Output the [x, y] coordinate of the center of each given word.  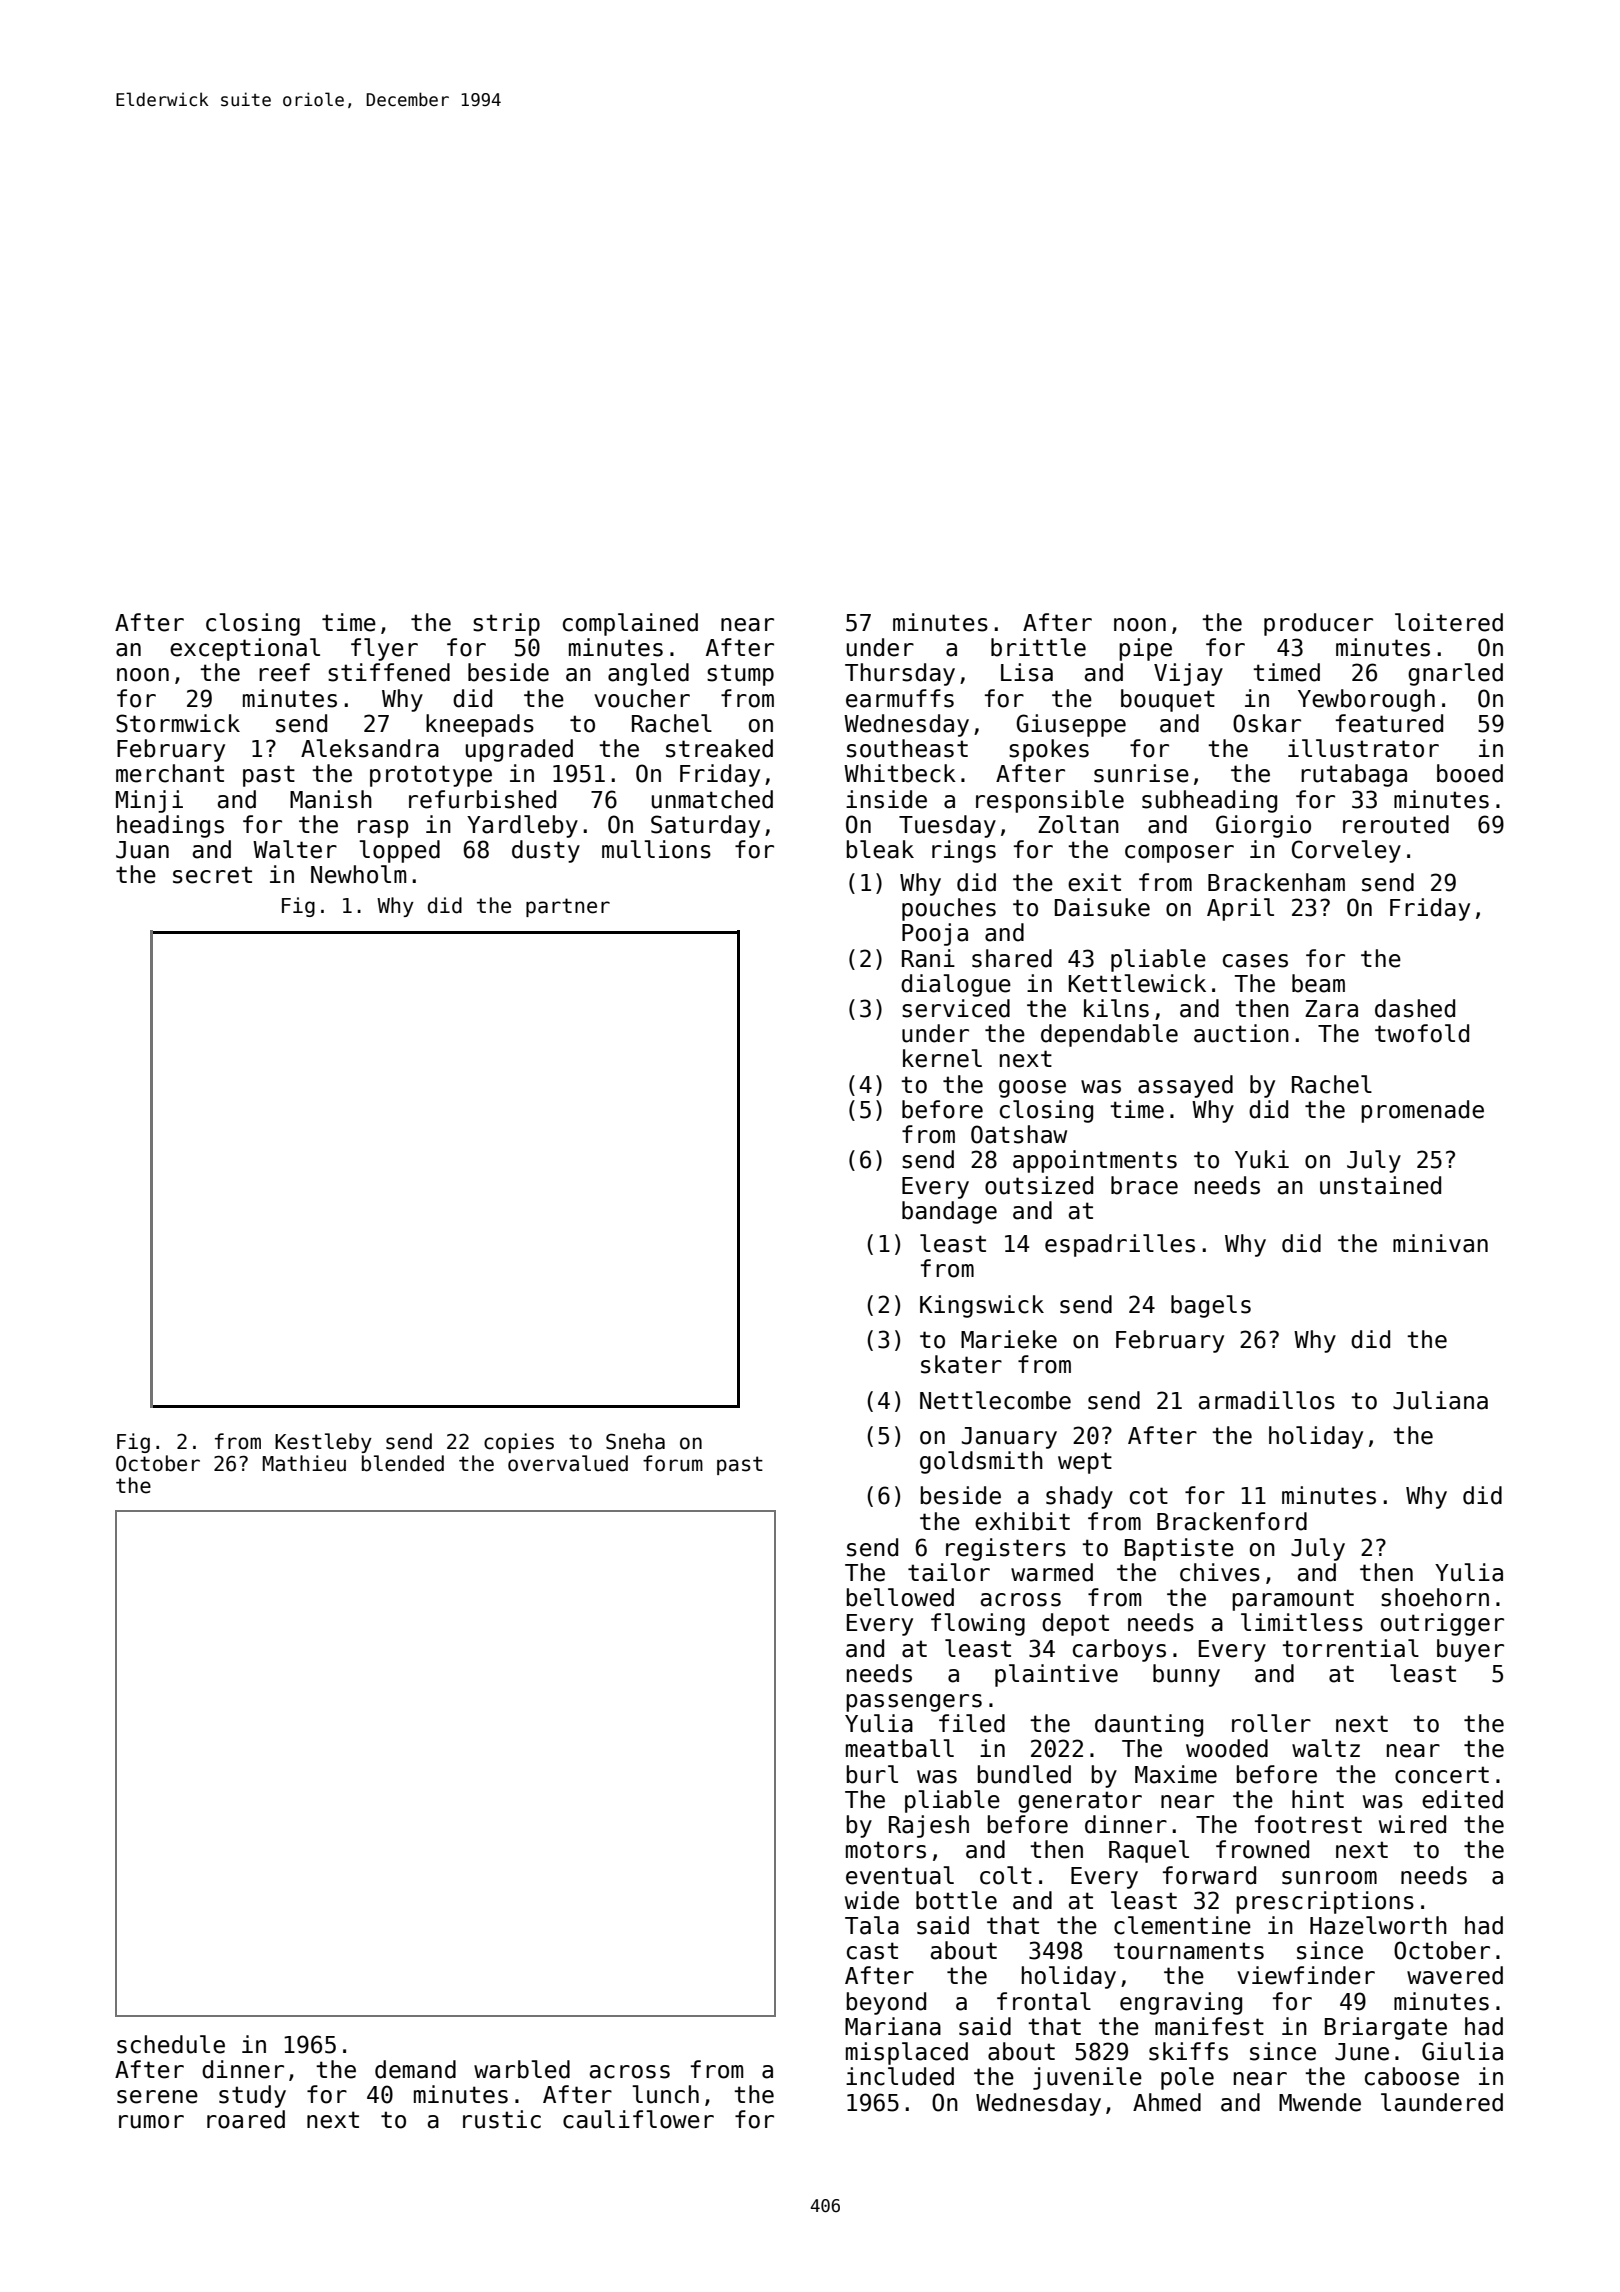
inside [886, 799]
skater [961, 1364]
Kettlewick [1137, 983]
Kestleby [323, 1443]
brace [1144, 1185]
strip [506, 624]
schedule [171, 2044]
